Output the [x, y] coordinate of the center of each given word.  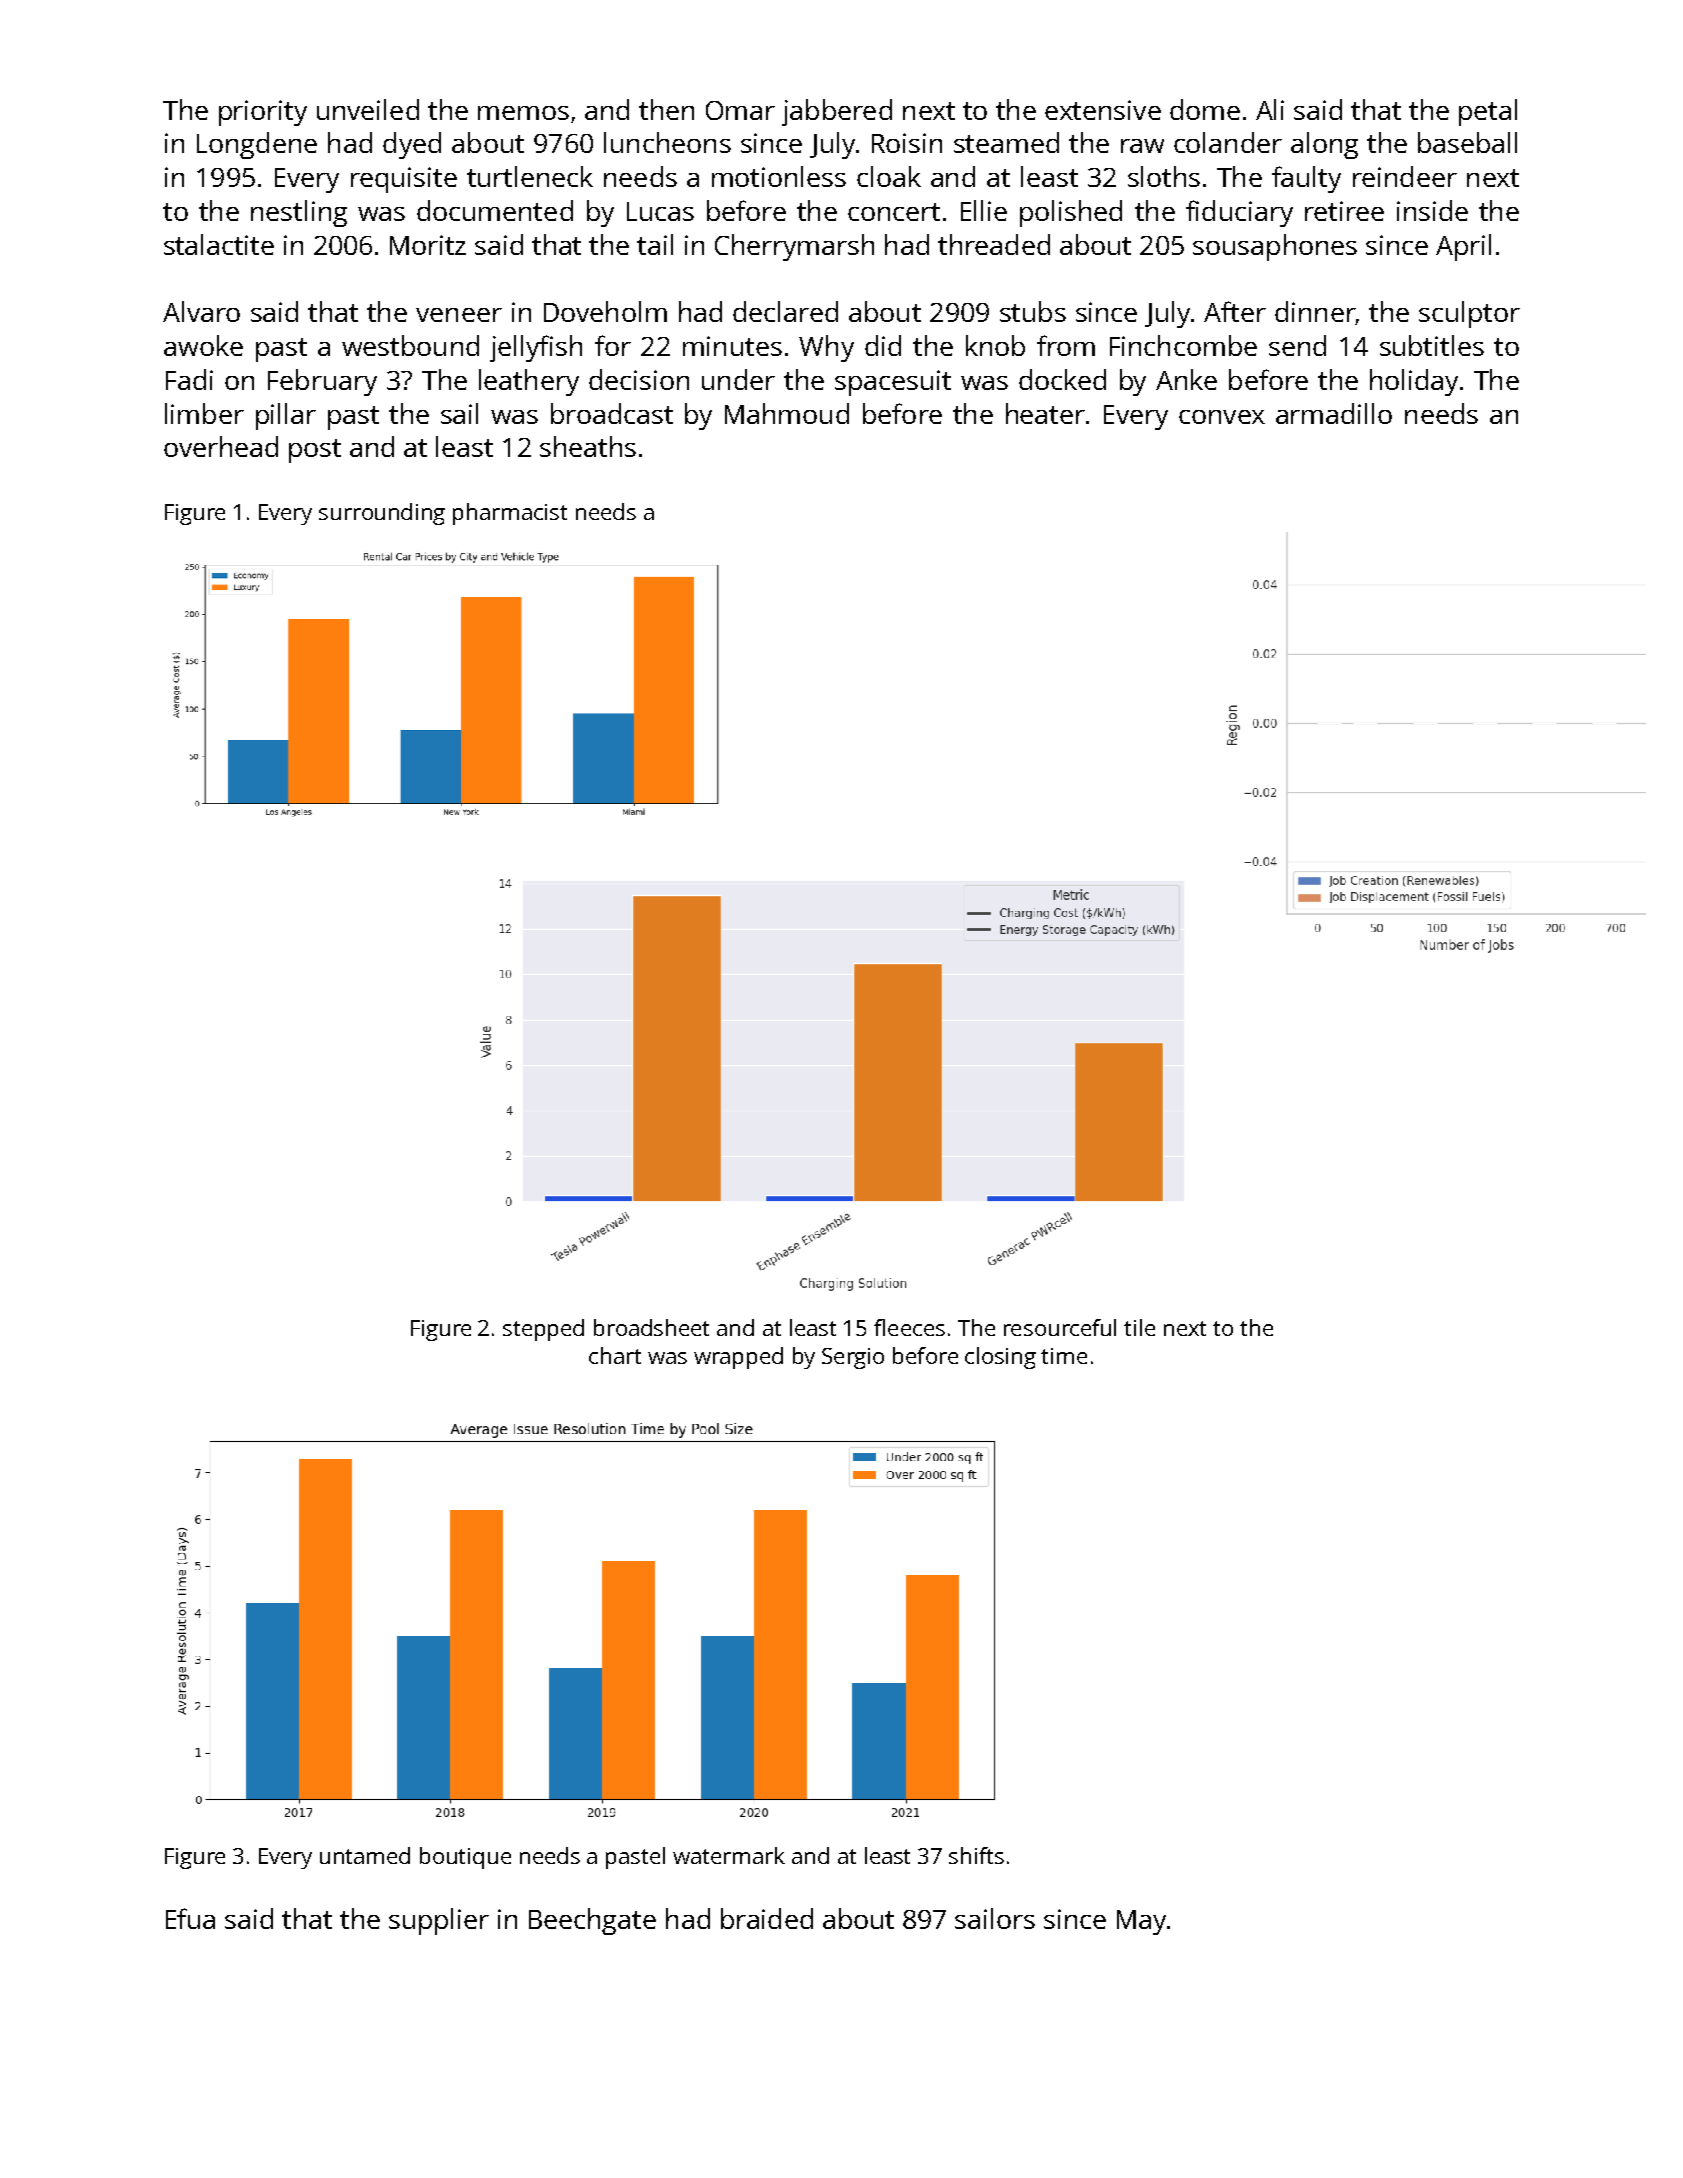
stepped [543, 1330]
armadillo [1334, 413]
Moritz [428, 245]
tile [1139, 1327]
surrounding [382, 514]
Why [826, 348]
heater [1045, 413]
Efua [190, 1918]
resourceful [1060, 1327]
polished [1071, 213]
